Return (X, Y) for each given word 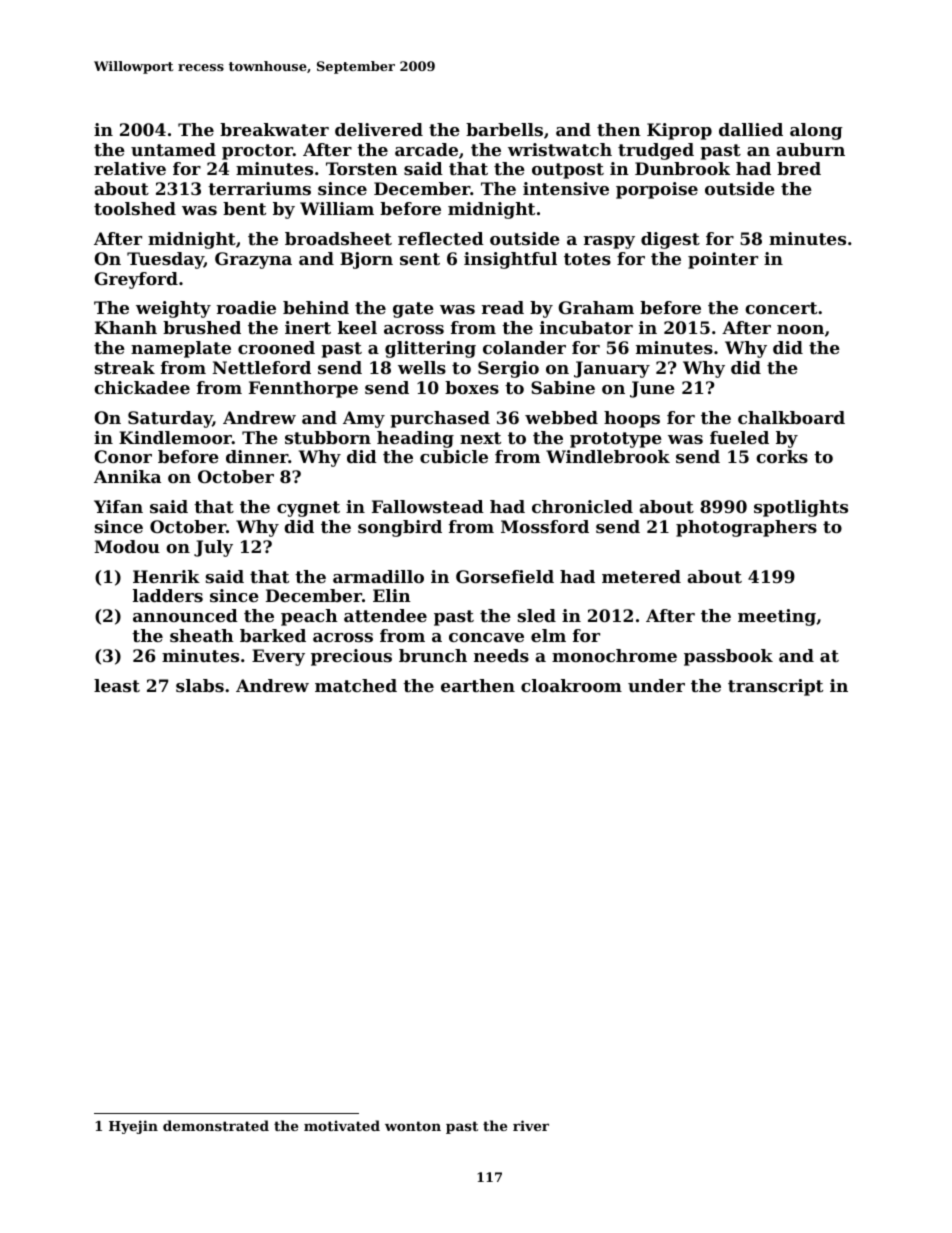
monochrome (614, 655)
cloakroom (571, 685)
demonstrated (216, 1125)
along (816, 131)
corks (782, 456)
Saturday (170, 419)
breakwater (274, 129)
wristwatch (560, 149)
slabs (200, 685)
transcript (775, 687)
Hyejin (133, 1127)
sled (537, 615)
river (531, 1125)
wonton (413, 1126)
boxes (472, 387)
